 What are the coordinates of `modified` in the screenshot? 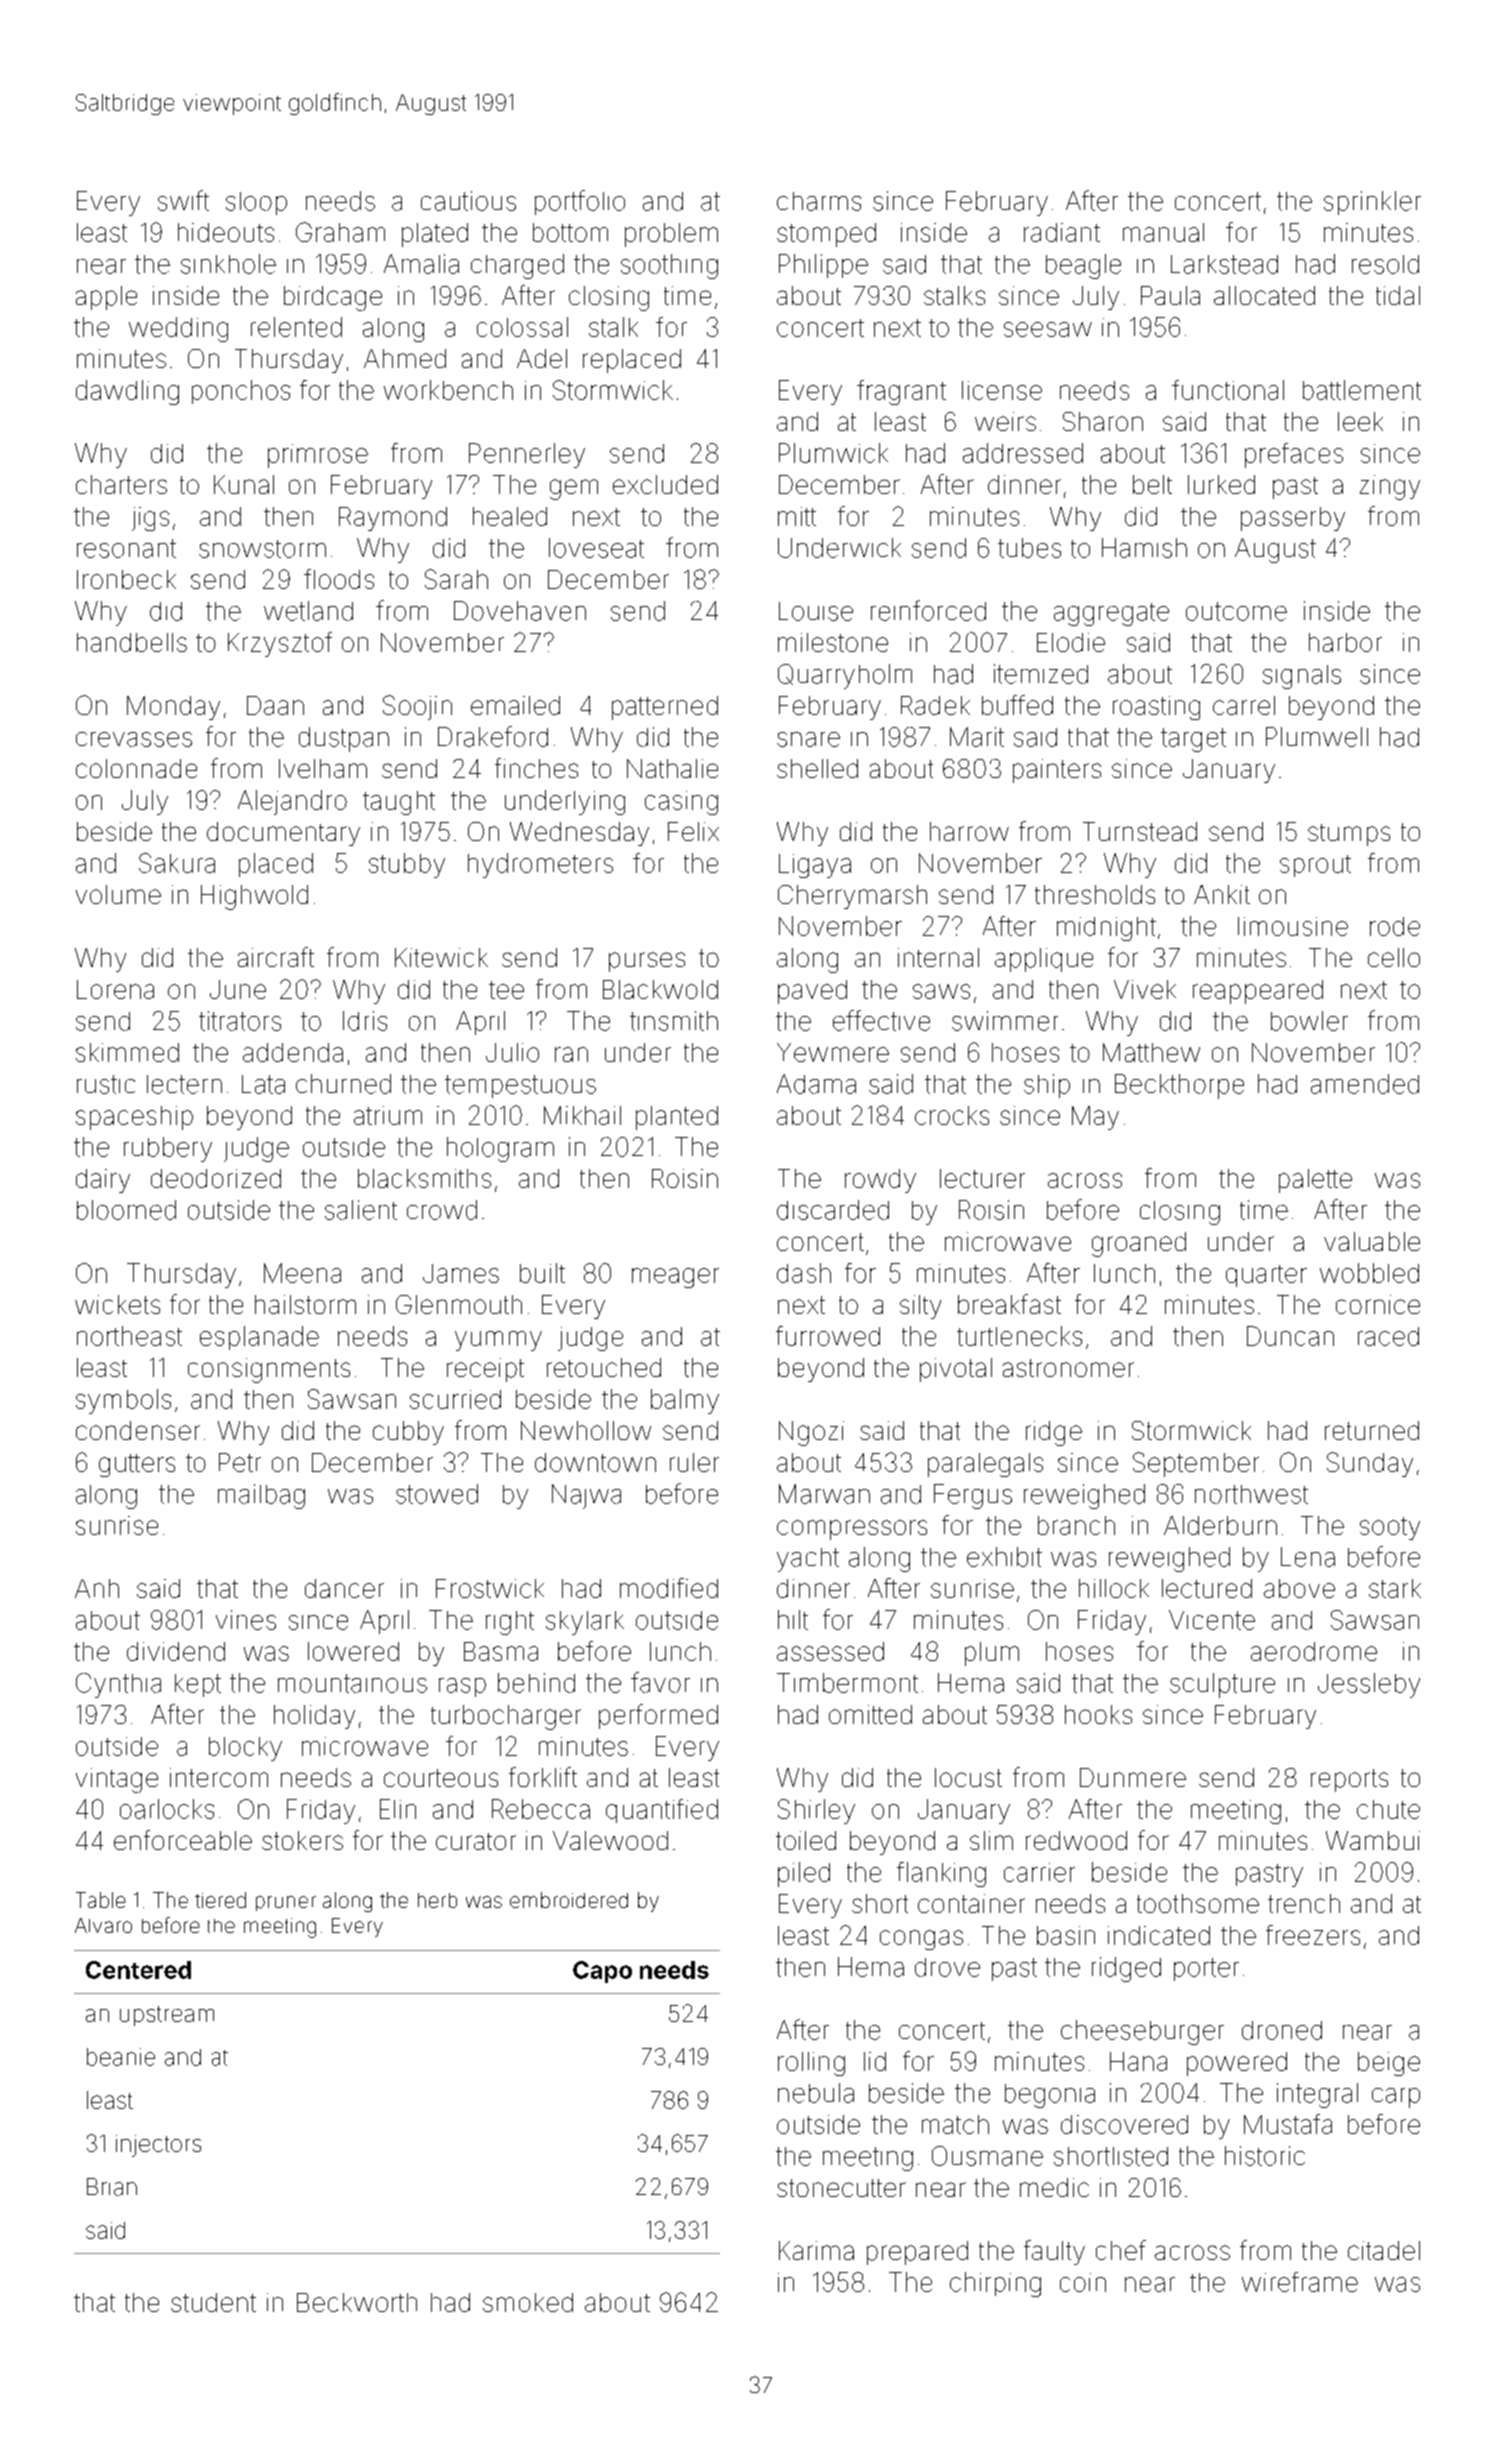 It's located at (669, 1588).
